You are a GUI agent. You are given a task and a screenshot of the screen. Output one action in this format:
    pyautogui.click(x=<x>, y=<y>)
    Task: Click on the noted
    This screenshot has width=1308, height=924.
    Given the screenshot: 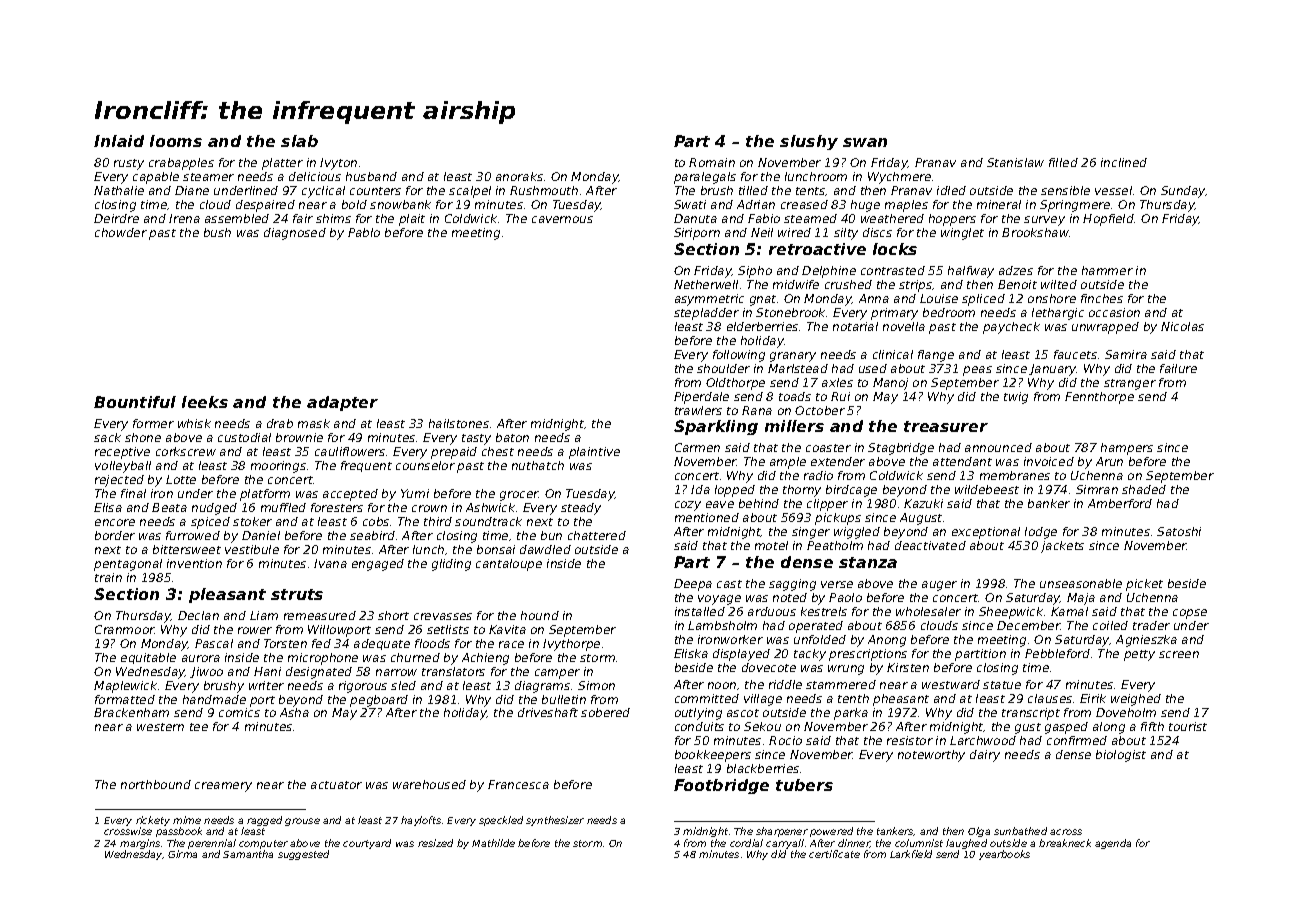 What is the action you would take?
    pyautogui.click(x=790, y=597)
